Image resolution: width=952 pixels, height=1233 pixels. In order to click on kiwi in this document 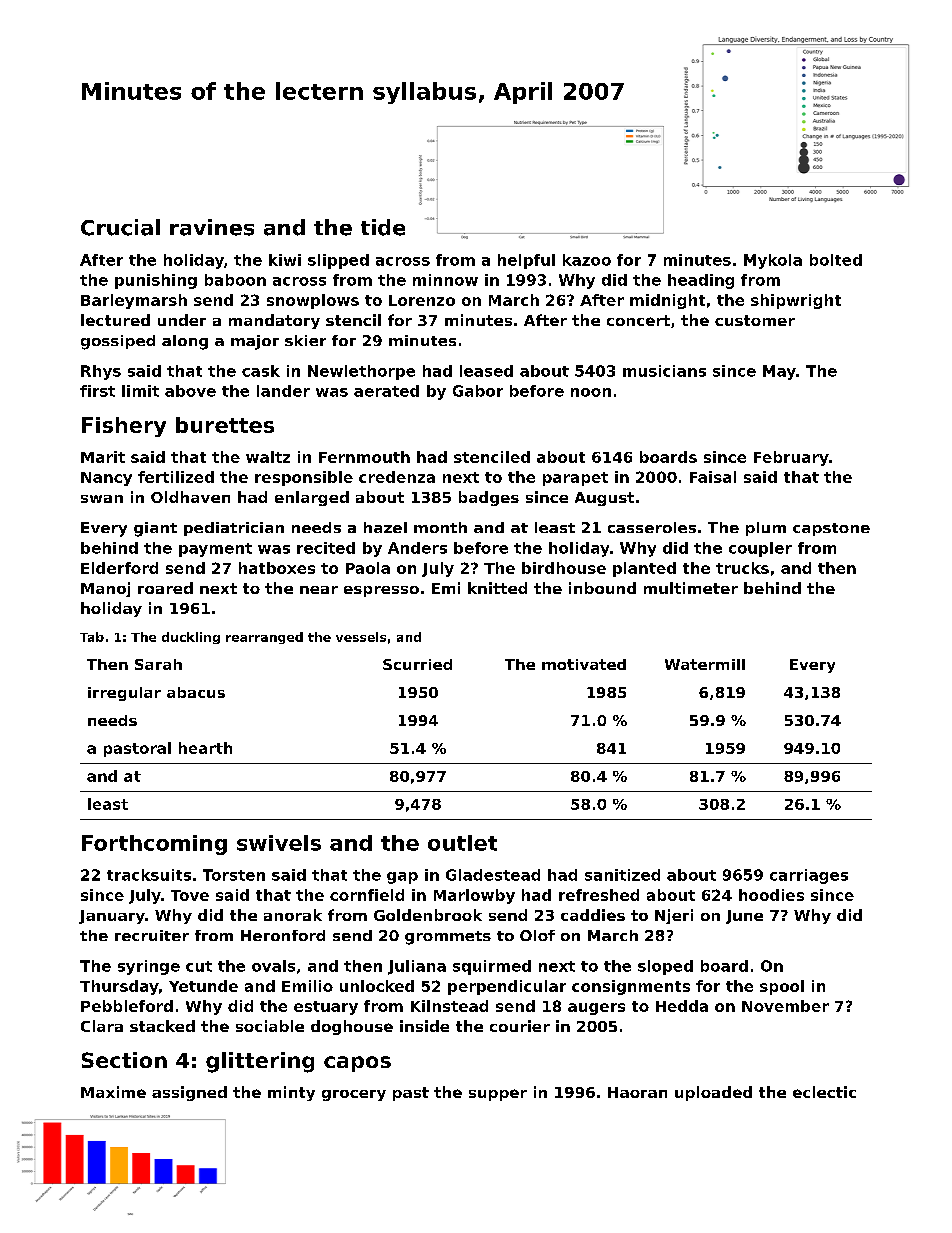, I will do `click(285, 260)`.
